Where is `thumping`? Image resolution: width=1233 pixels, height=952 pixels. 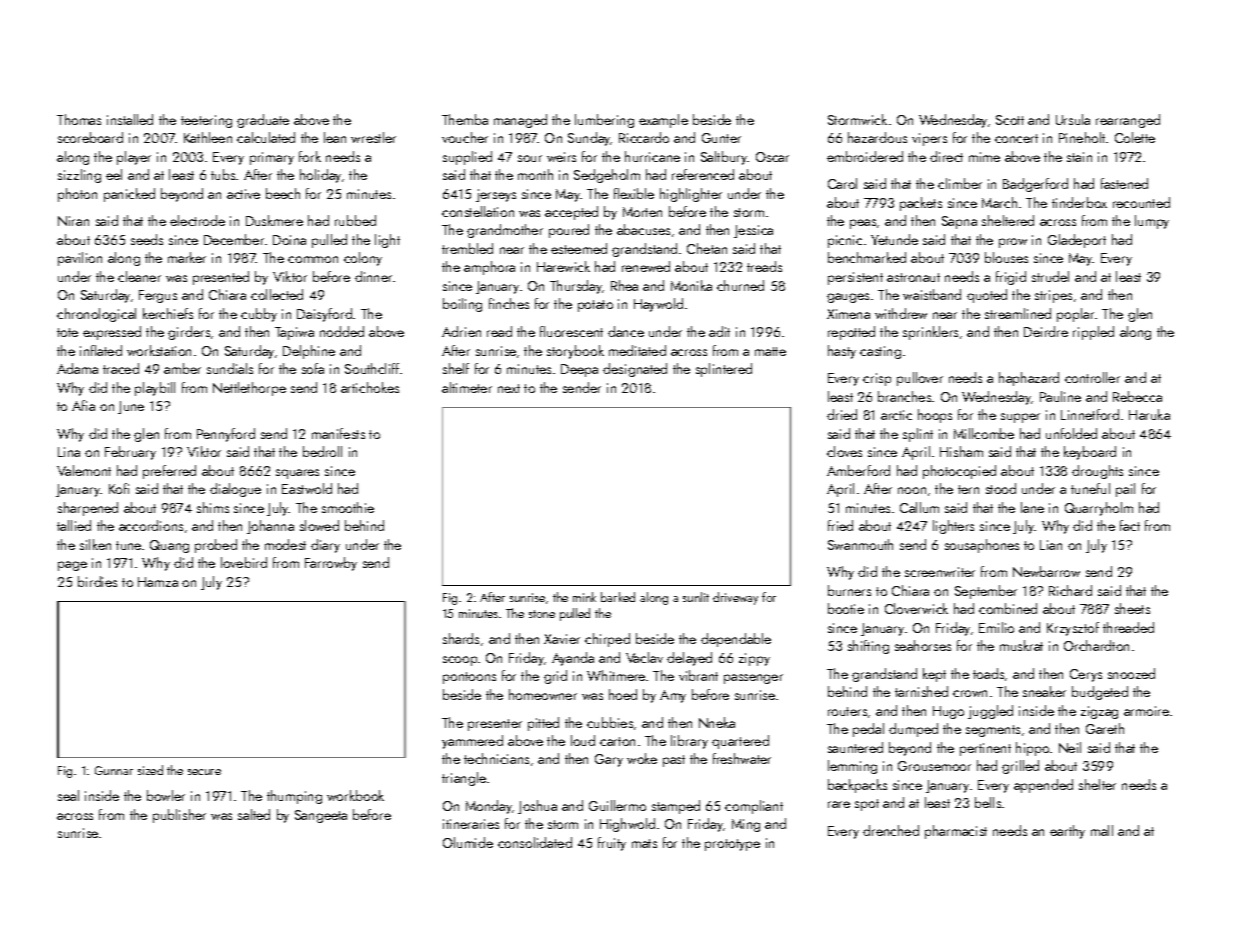 thumping is located at coordinates (294, 797).
